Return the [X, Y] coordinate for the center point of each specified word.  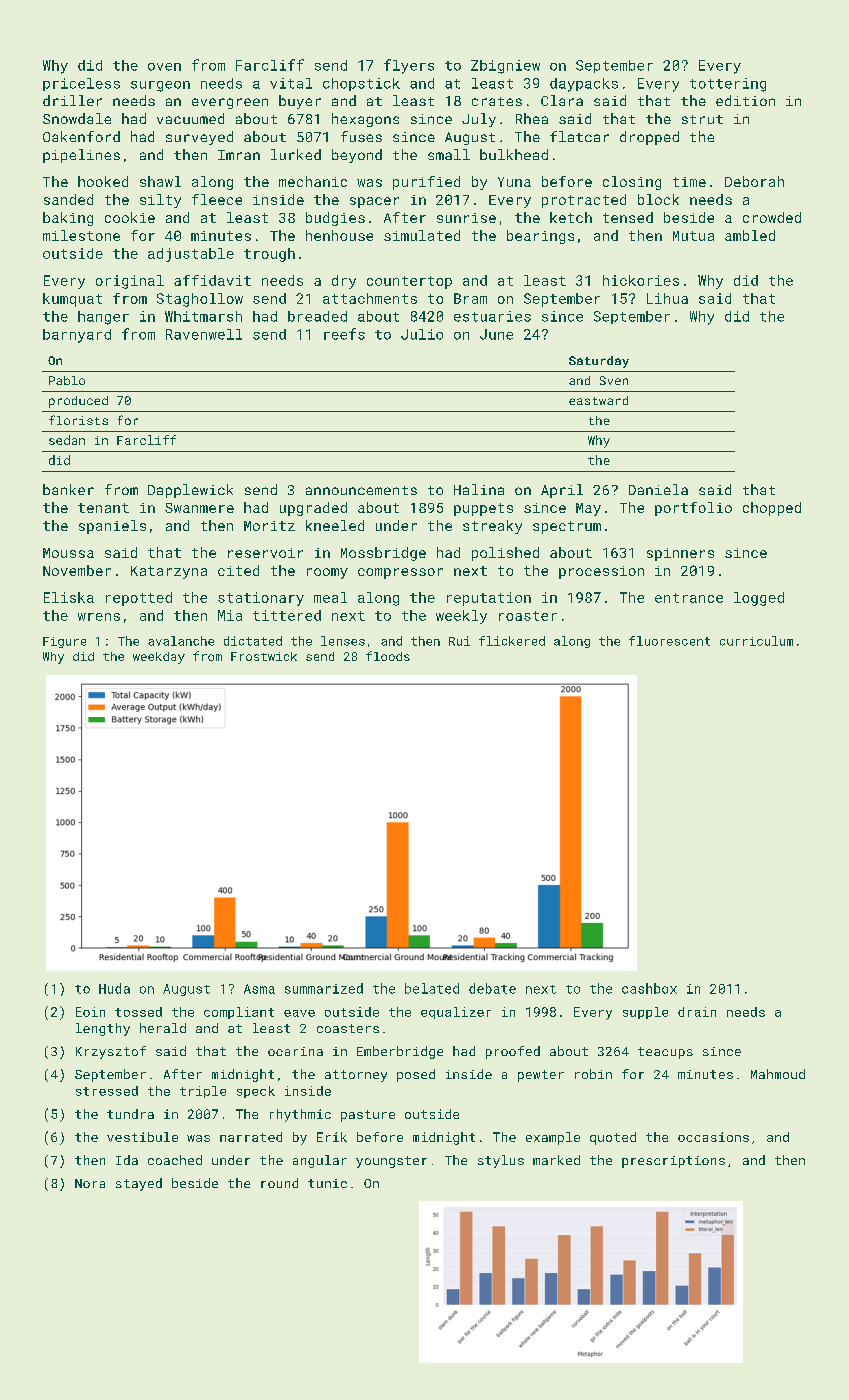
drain [697, 1012]
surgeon [160, 86]
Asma [259, 989]
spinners [680, 554]
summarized [324, 988]
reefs [344, 334]
